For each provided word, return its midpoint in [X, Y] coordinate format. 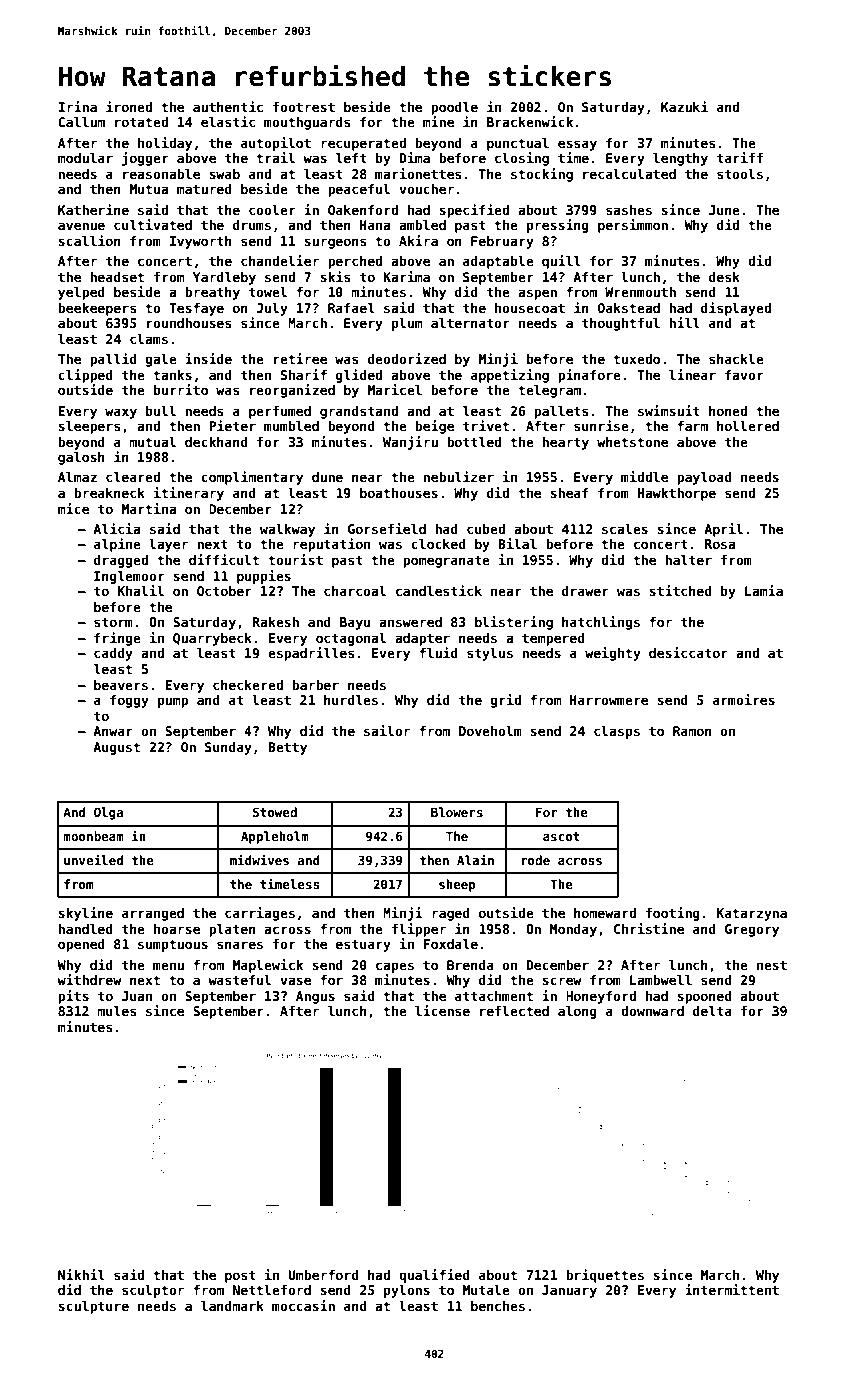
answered [410, 622]
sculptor [153, 1291]
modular [85, 158]
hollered [748, 426]
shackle [736, 359]
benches [498, 1306]
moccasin [303, 1305]
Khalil [141, 590]
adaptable [498, 262]
